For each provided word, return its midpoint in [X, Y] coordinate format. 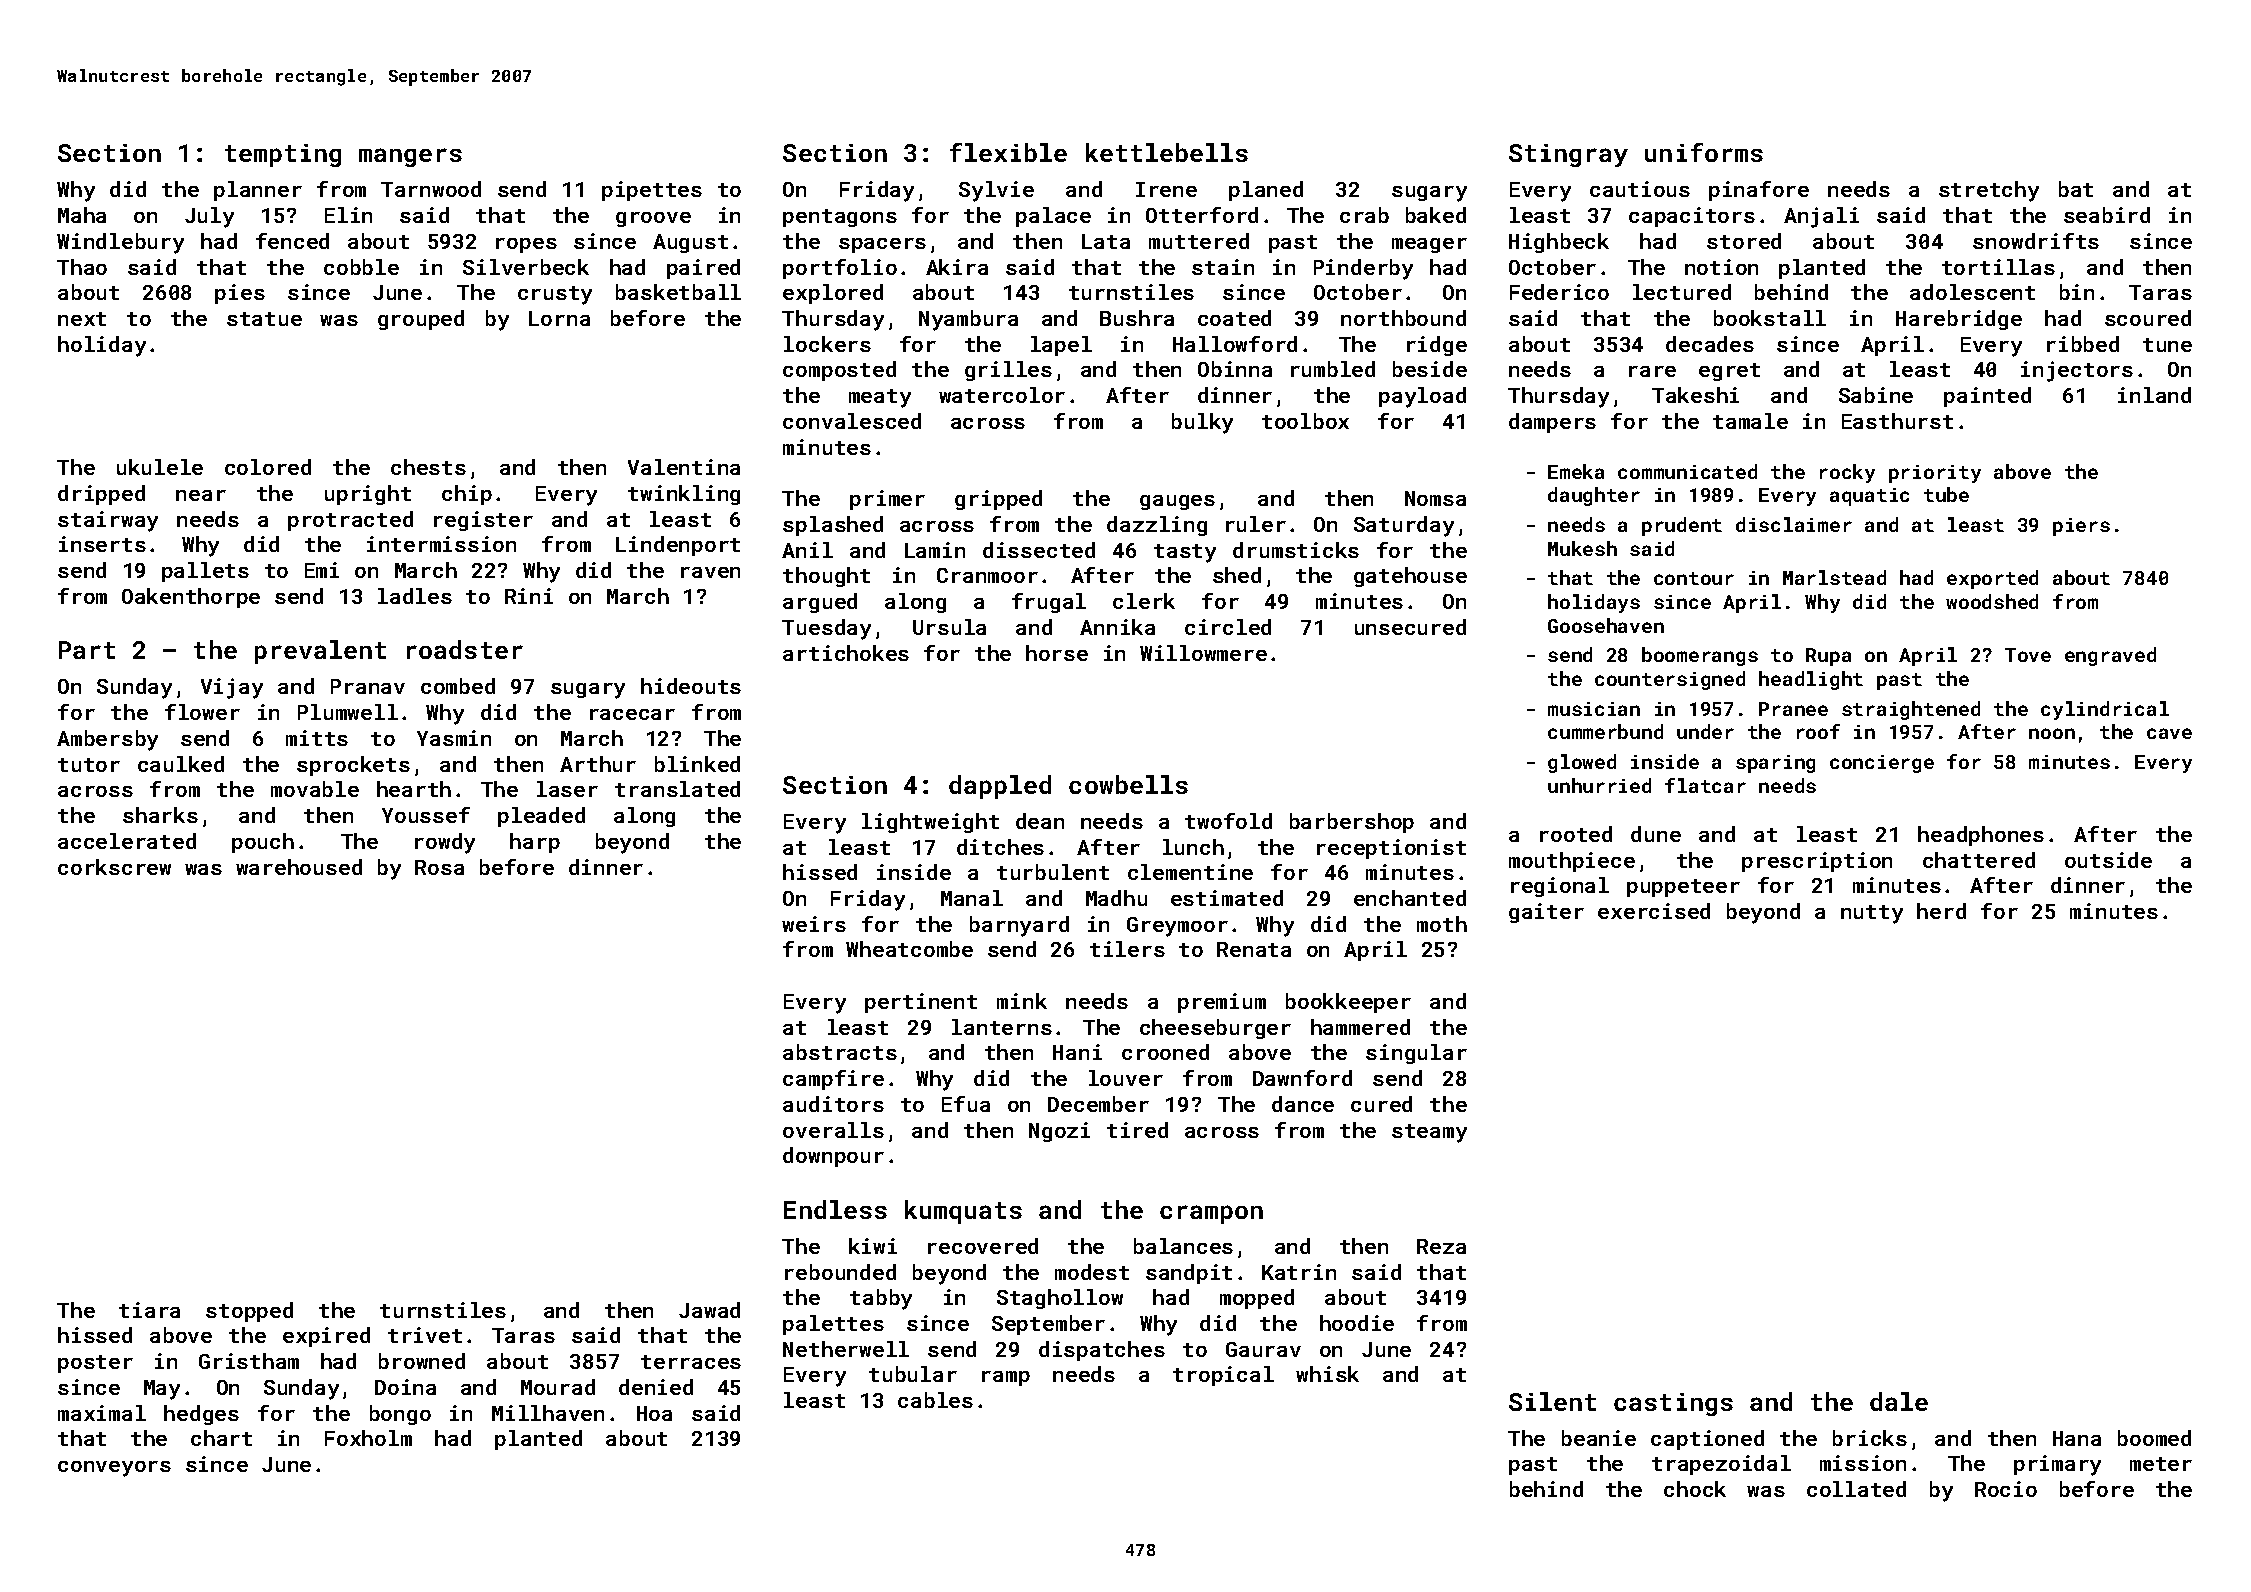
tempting [283, 155]
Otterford [1202, 215]
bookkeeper [1348, 1003]
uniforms [1704, 152]
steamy [1429, 1133]
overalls [833, 1130]
